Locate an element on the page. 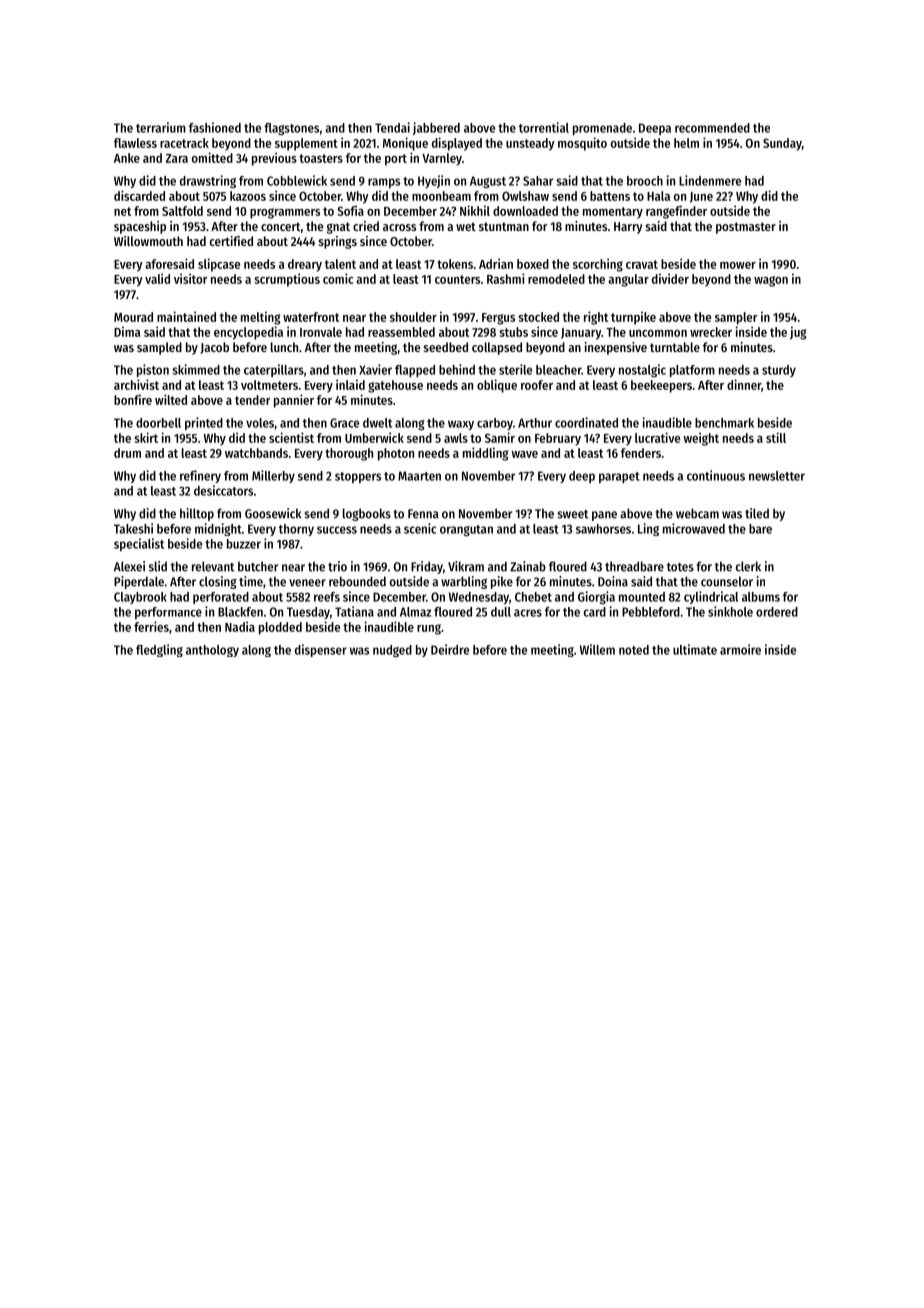 The image size is (924, 1308). visitor is located at coordinates (190, 278).
